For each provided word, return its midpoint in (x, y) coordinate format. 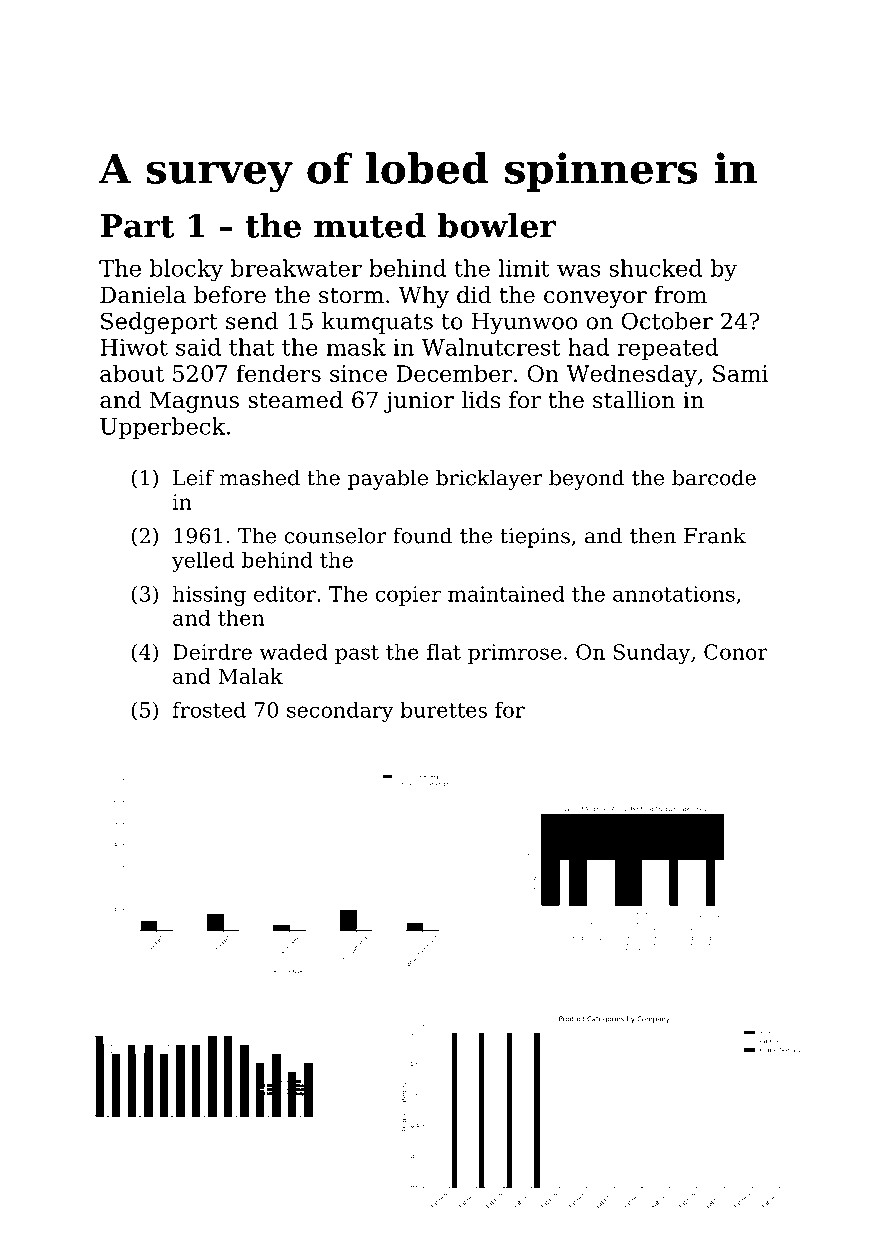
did (474, 295)
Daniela (143, 295)
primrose (514, 654)
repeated (668, 349)
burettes (443, 710)
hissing (209, 596)
